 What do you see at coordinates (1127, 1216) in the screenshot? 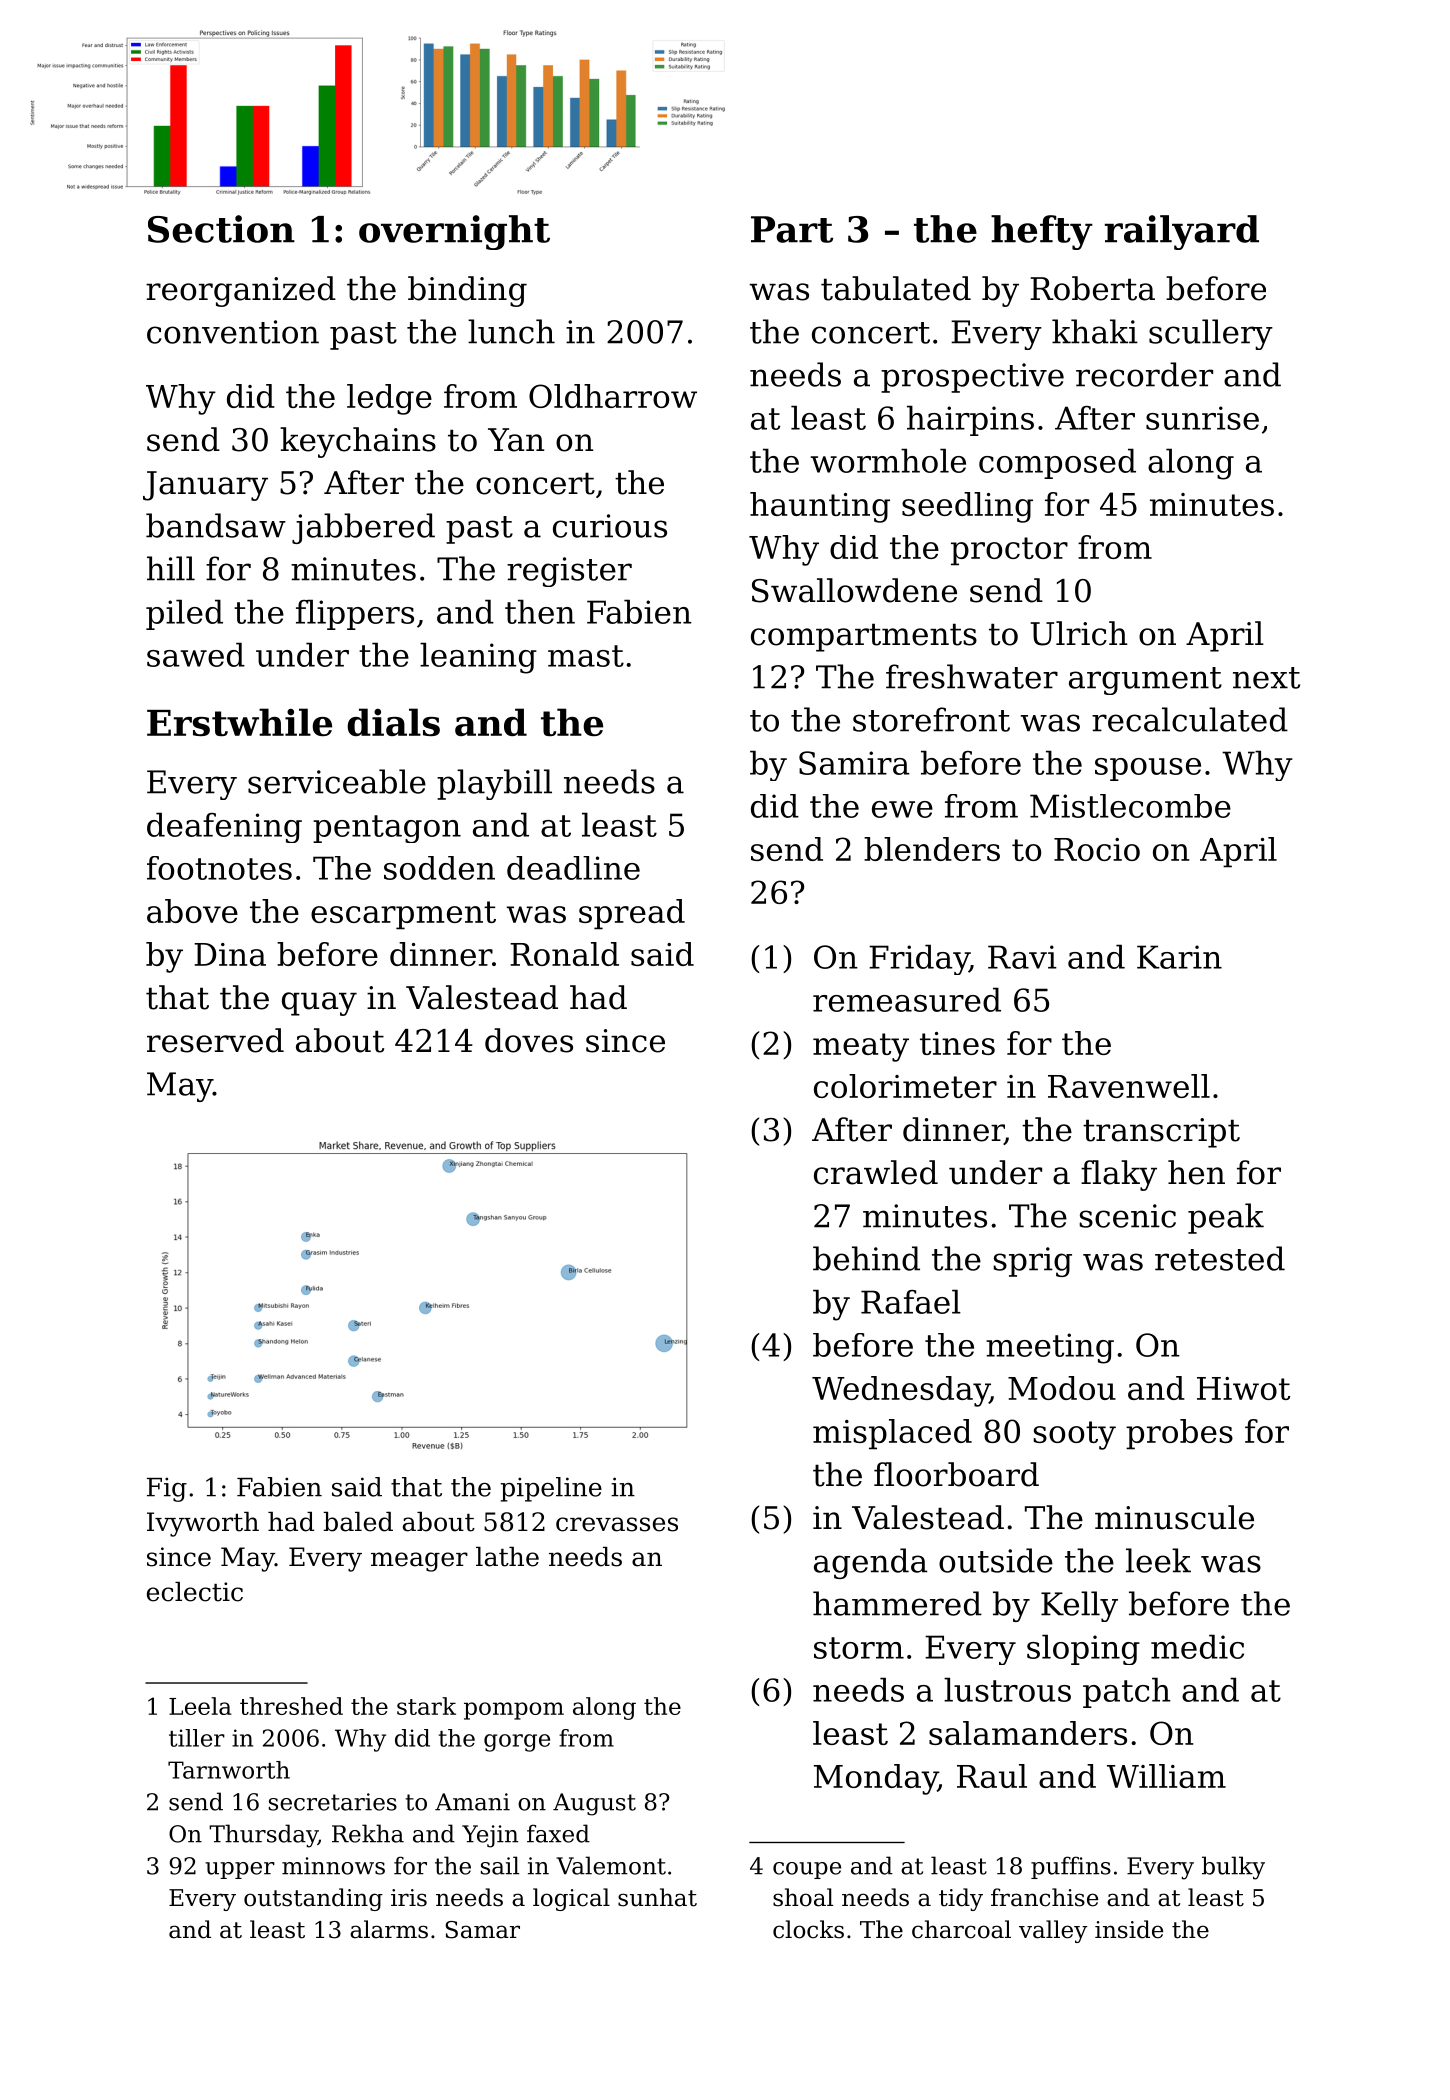
I see `scenic` at bounding box center [1127, 1216].
